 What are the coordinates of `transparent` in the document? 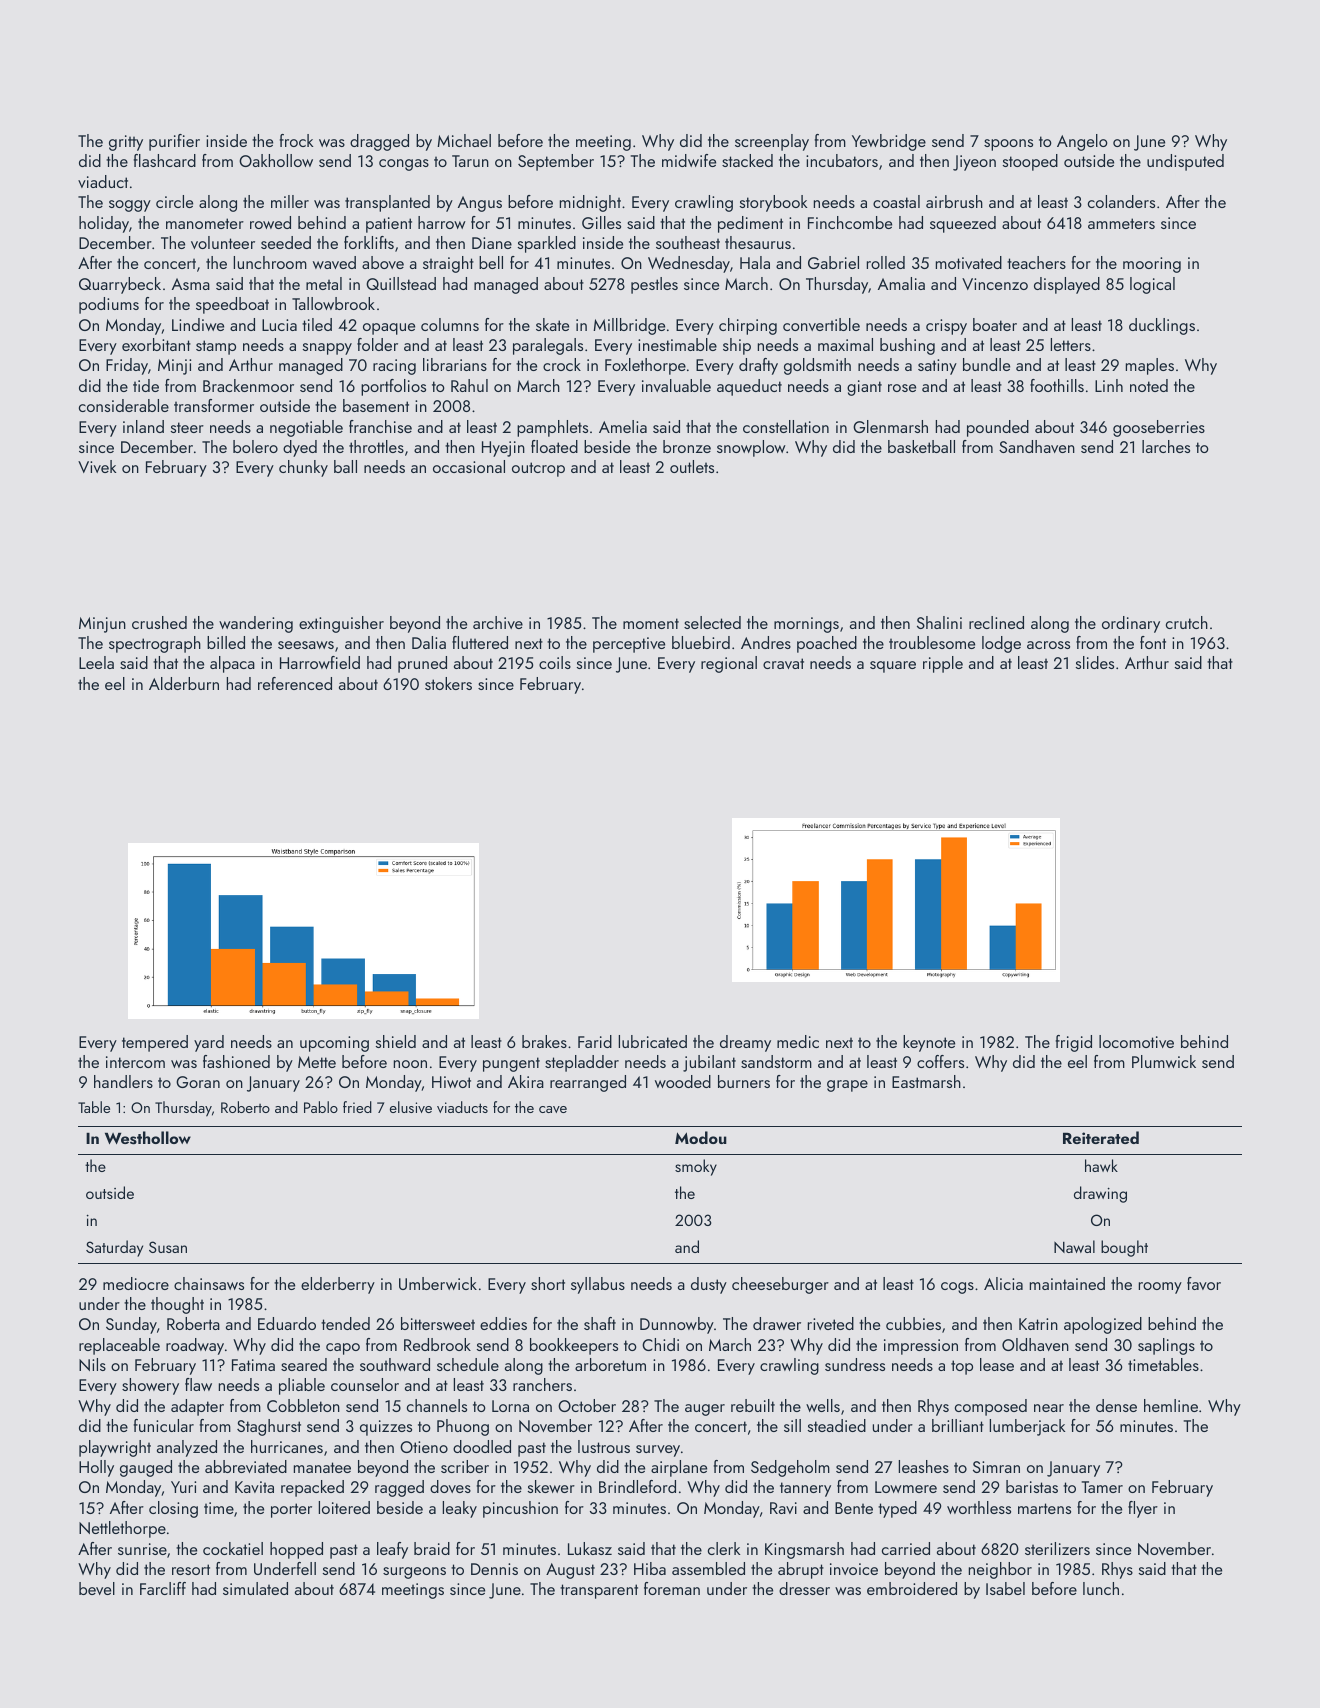 It's located at (599, 1591).
